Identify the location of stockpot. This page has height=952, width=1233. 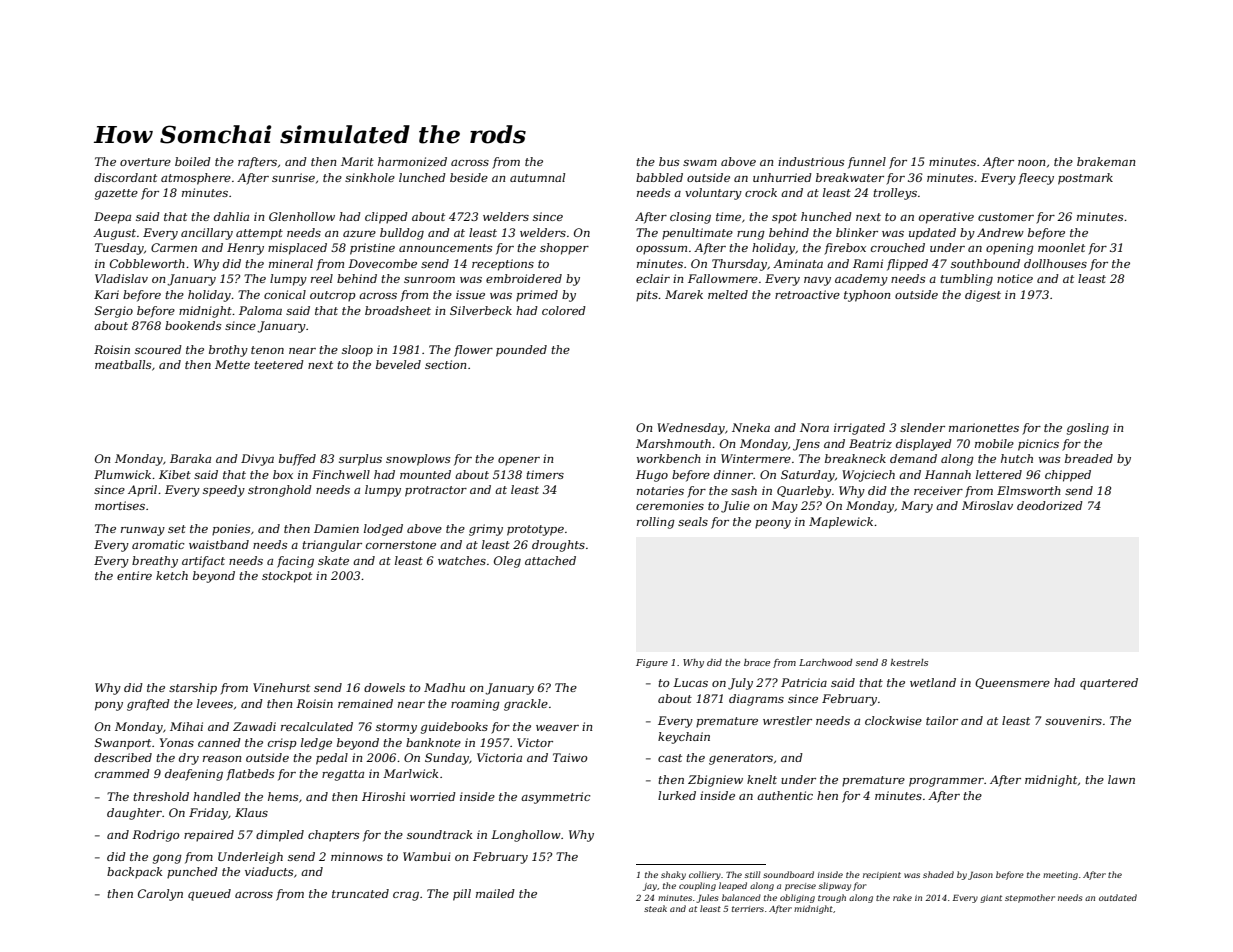
(287, 577).
